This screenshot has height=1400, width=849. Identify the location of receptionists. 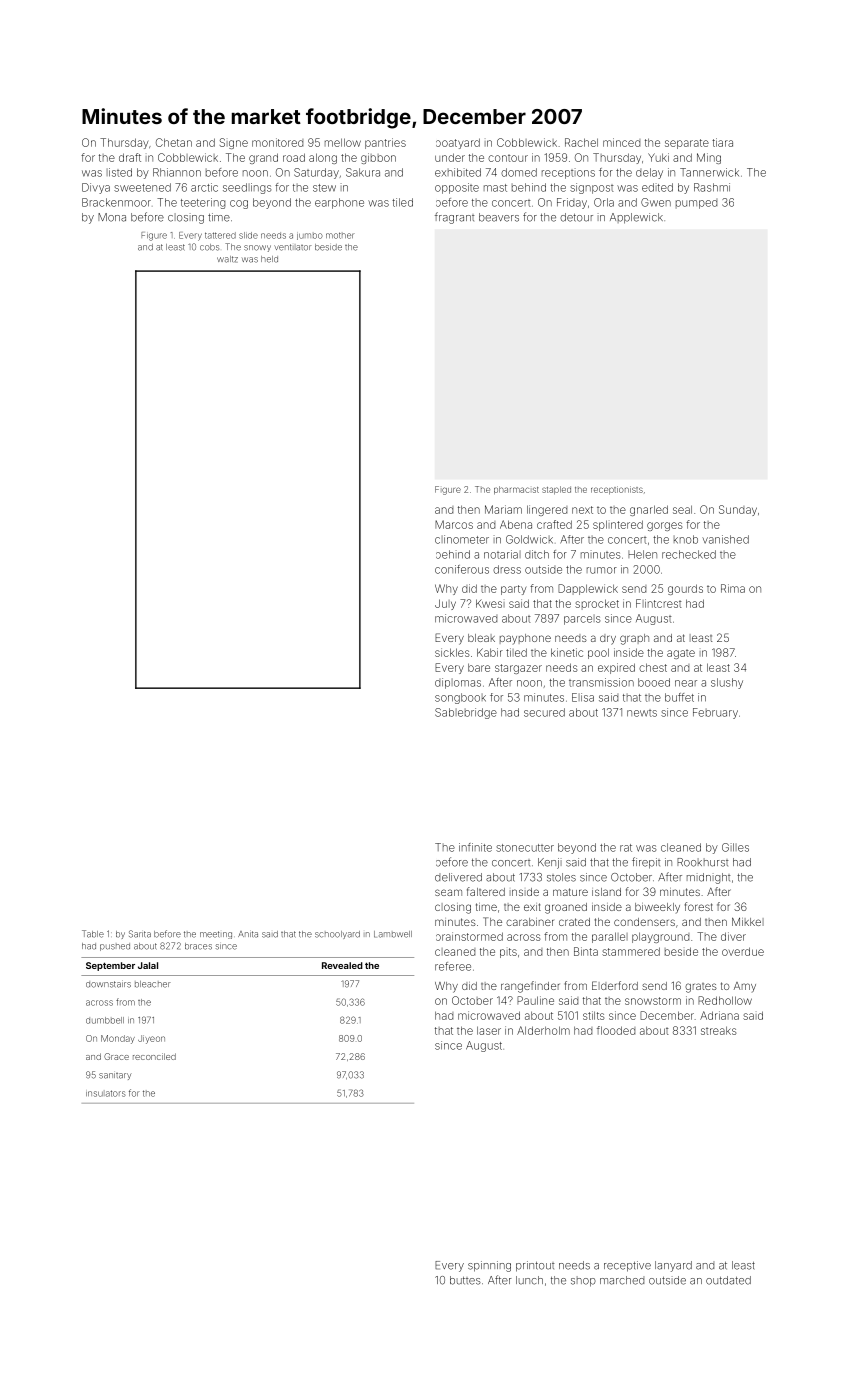
(617, 490).
